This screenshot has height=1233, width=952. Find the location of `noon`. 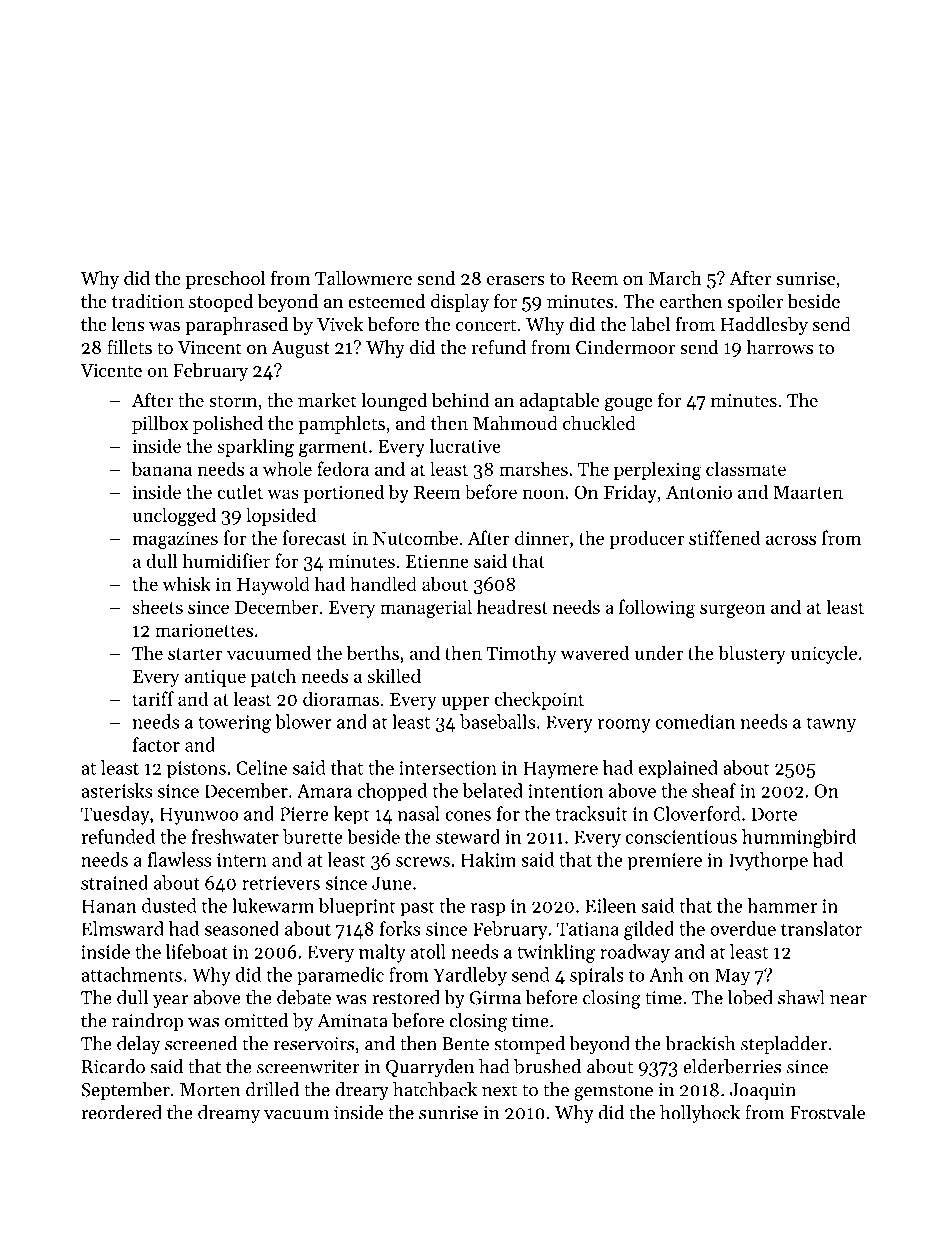

noon is located at coordinates (543, 494).
